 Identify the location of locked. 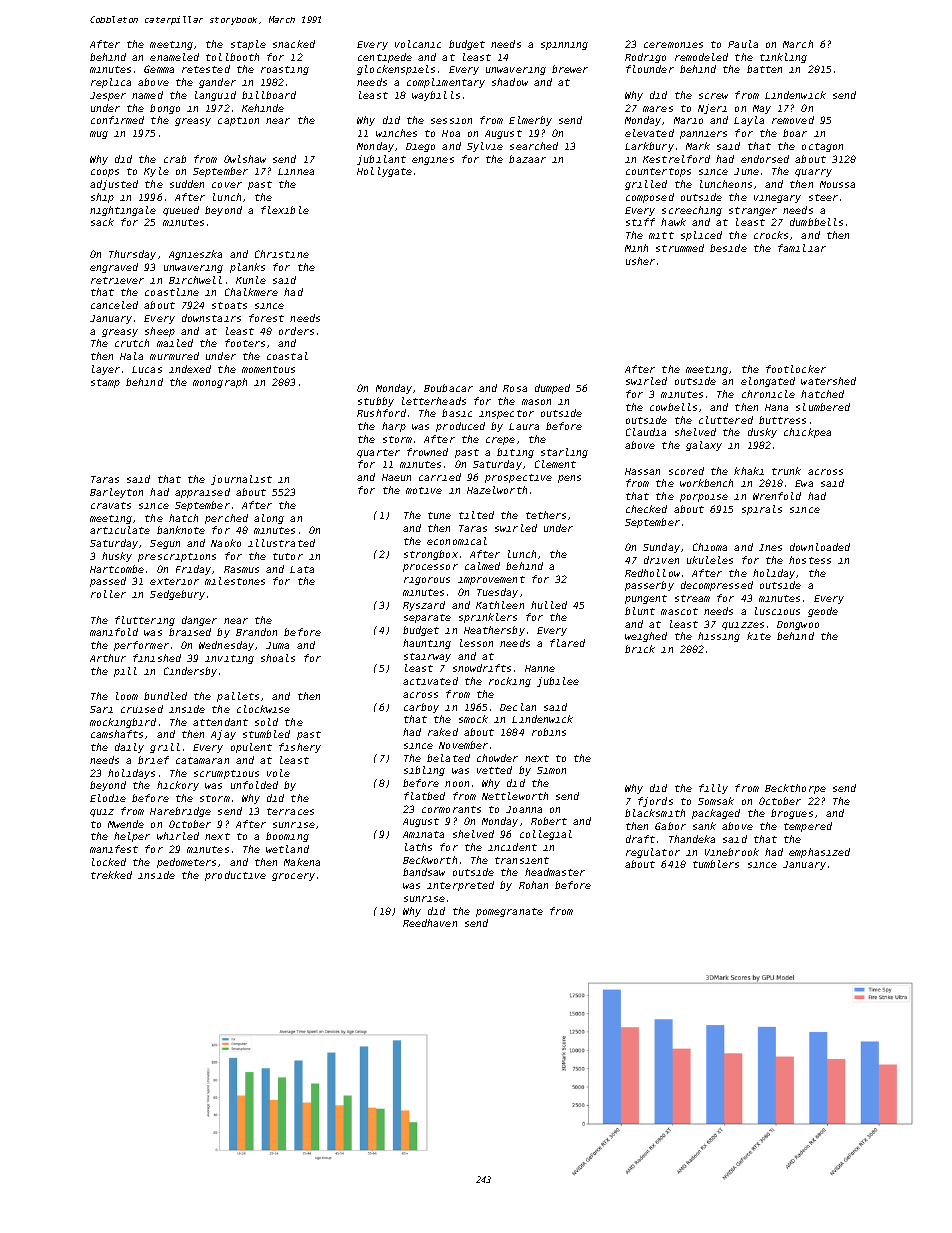
(109, 862).
